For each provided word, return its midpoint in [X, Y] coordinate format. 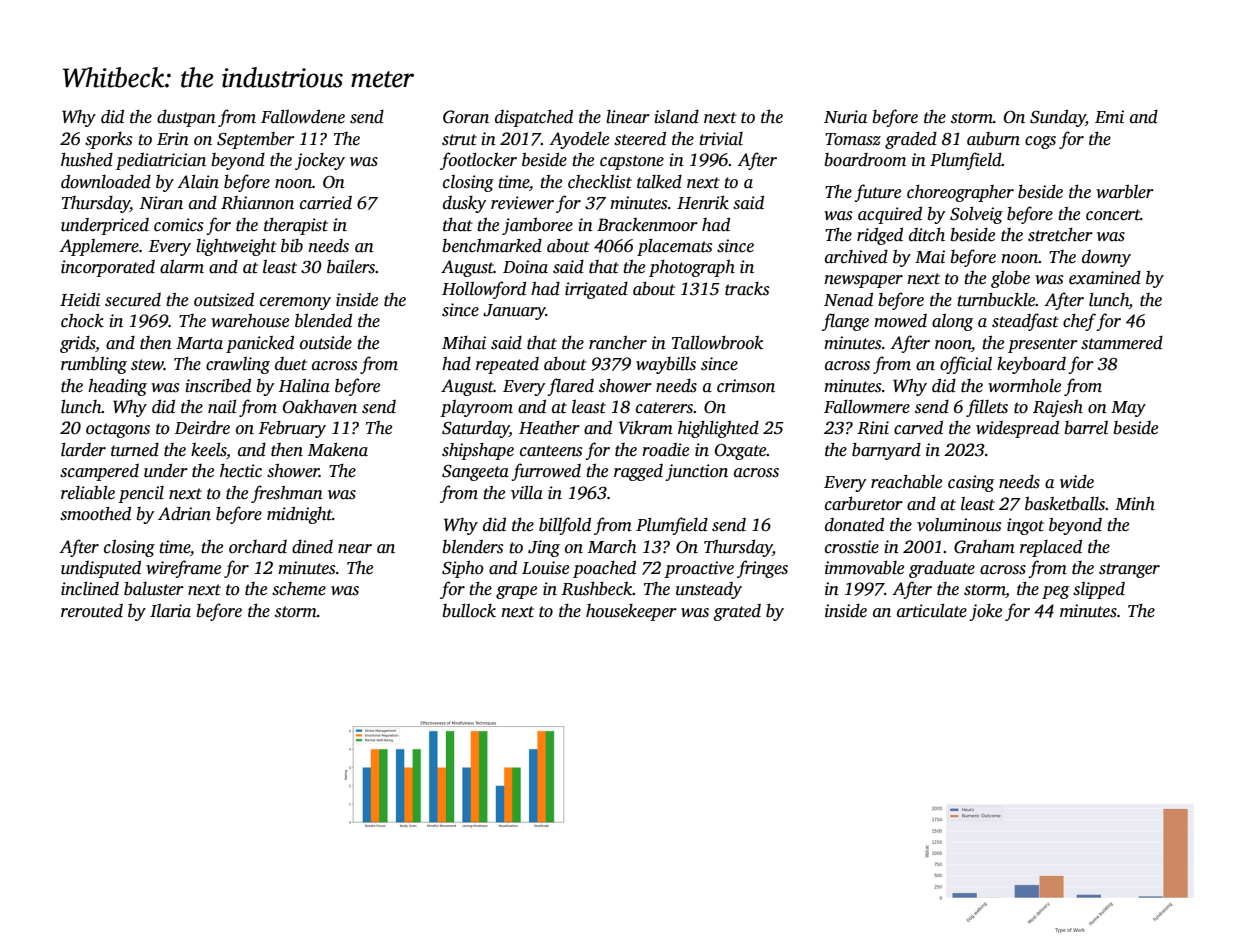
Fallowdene [303, 116]
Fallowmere [867, 406]
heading [117, 387]
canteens [551, 451]
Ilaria [170, 611]
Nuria [845, 117]
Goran [466, 117]
